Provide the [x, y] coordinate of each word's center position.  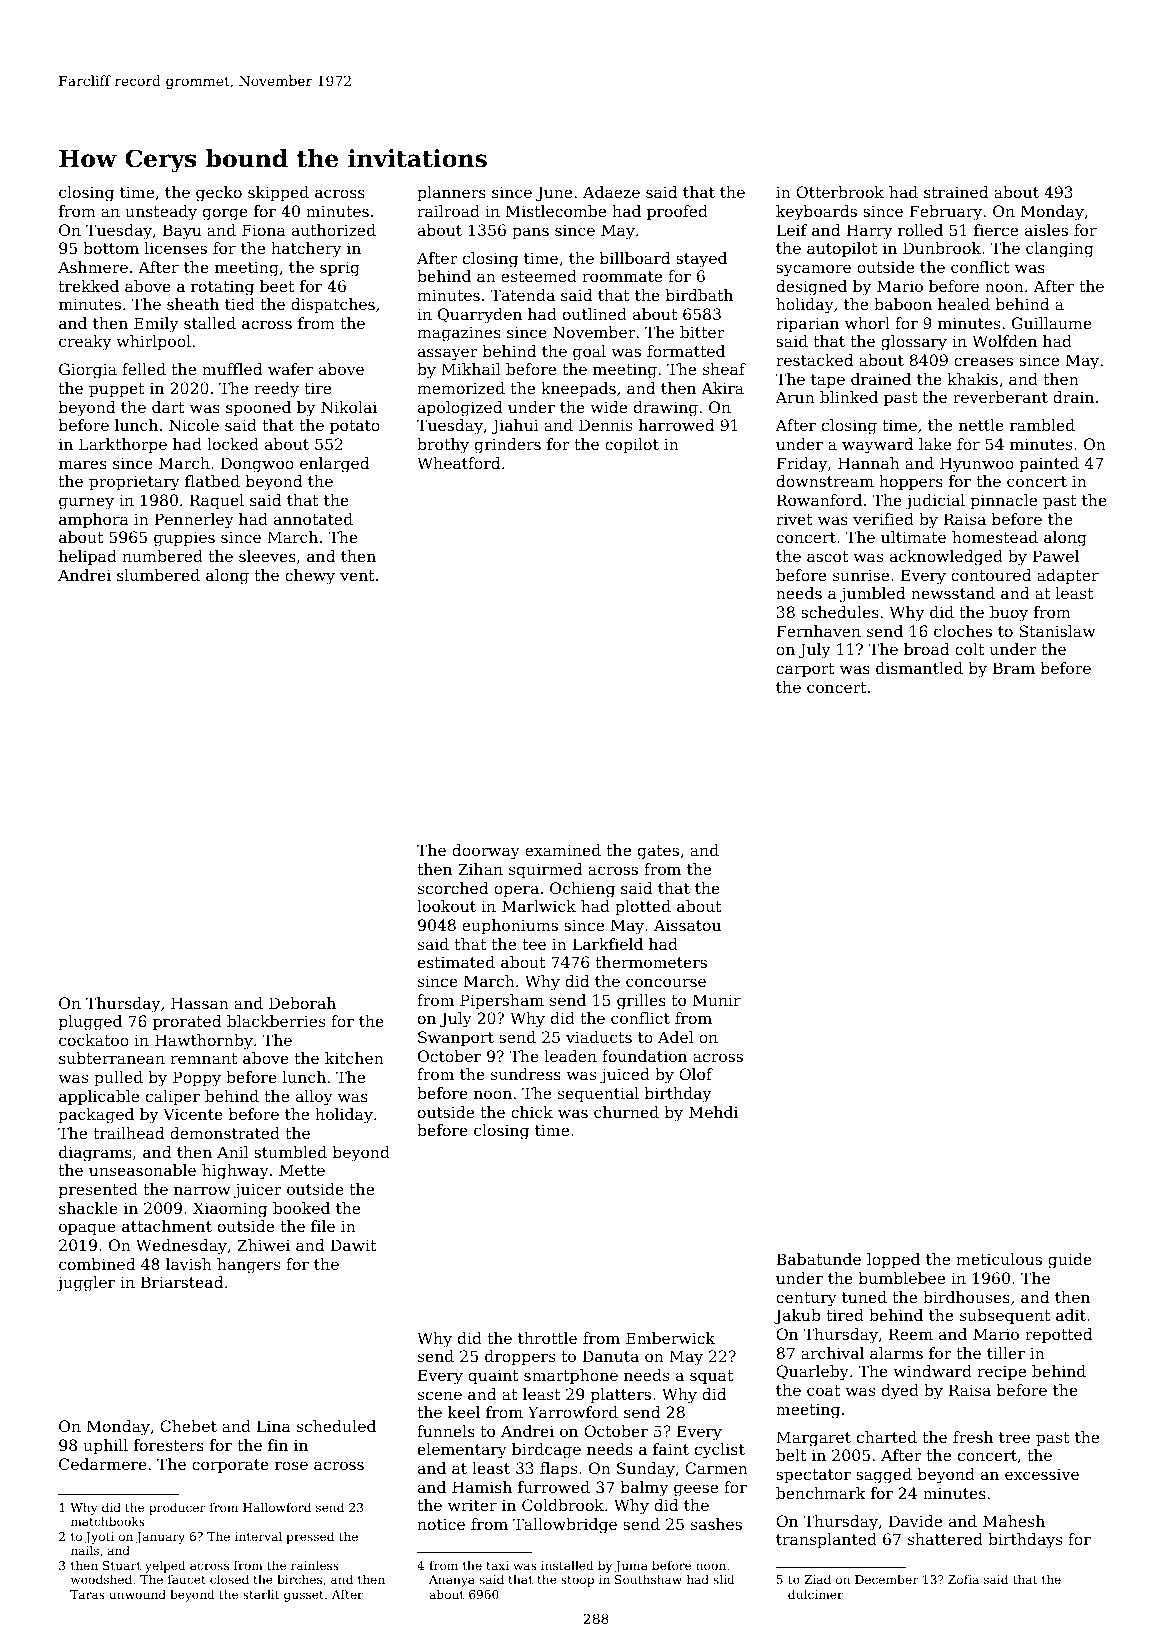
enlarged [335, 465]
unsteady [161, 213]
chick [532, 1112]
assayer [448, 354]
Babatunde [818, 1259]
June [554, 193]
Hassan [200, 1003]
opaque [87, 1229]
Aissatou [687, 925]
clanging [1060, 250]
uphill [105, 1447]
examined [563, 850]
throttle [547, 1338]
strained [956, 192]
